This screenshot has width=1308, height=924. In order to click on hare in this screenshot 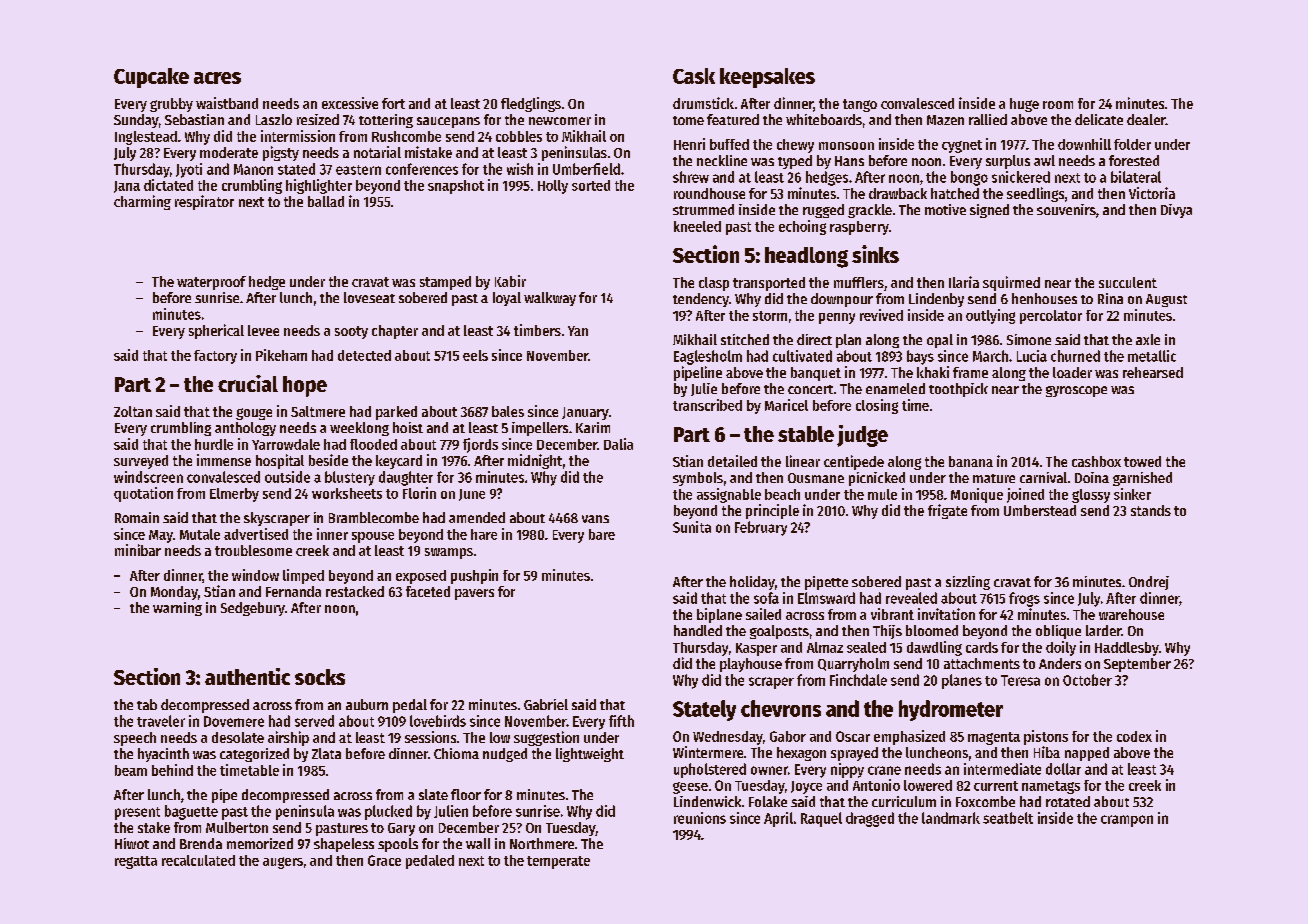, I will do `click(484, 534)`.
